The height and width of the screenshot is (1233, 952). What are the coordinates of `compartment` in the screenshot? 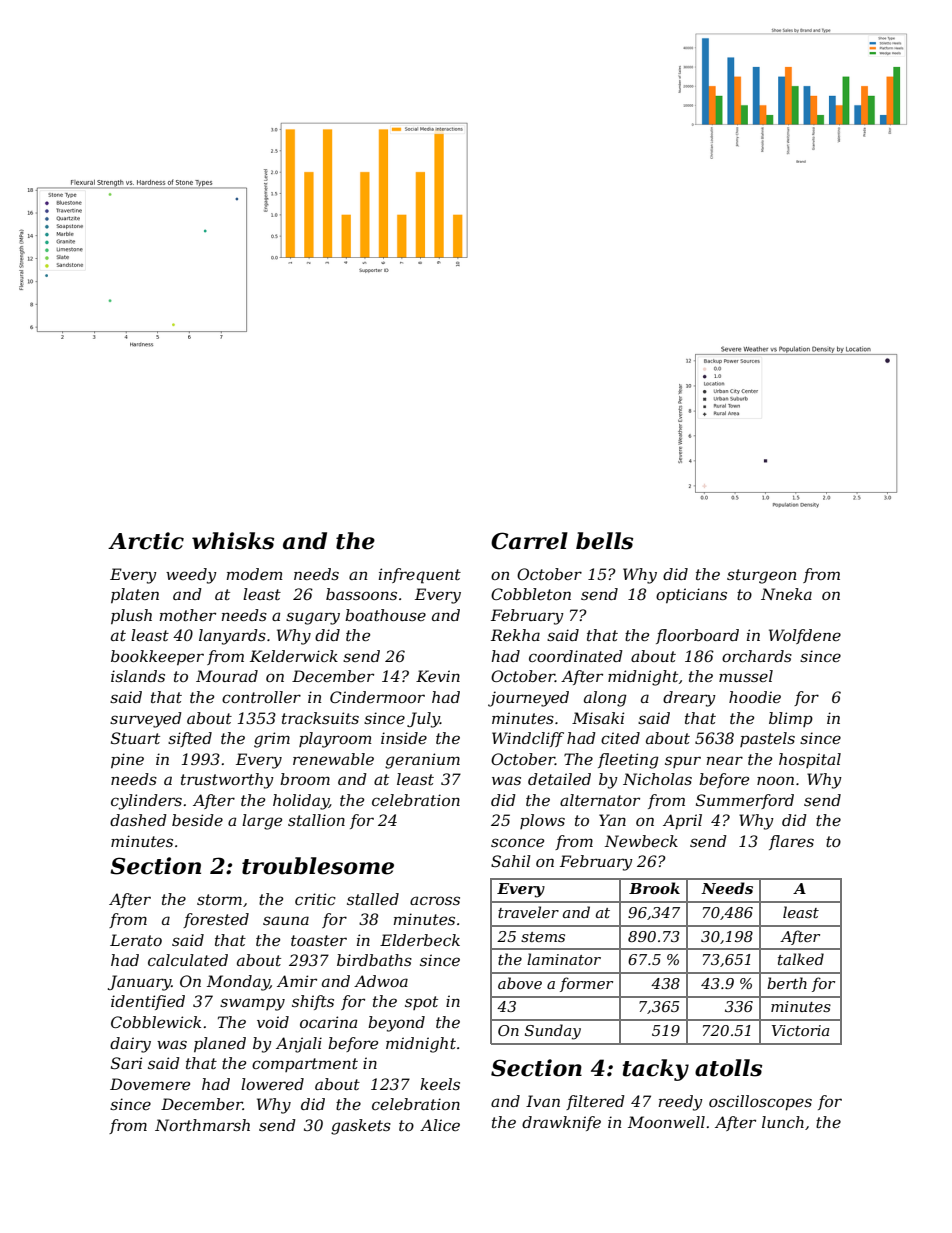 It's located at (305, 1065).
